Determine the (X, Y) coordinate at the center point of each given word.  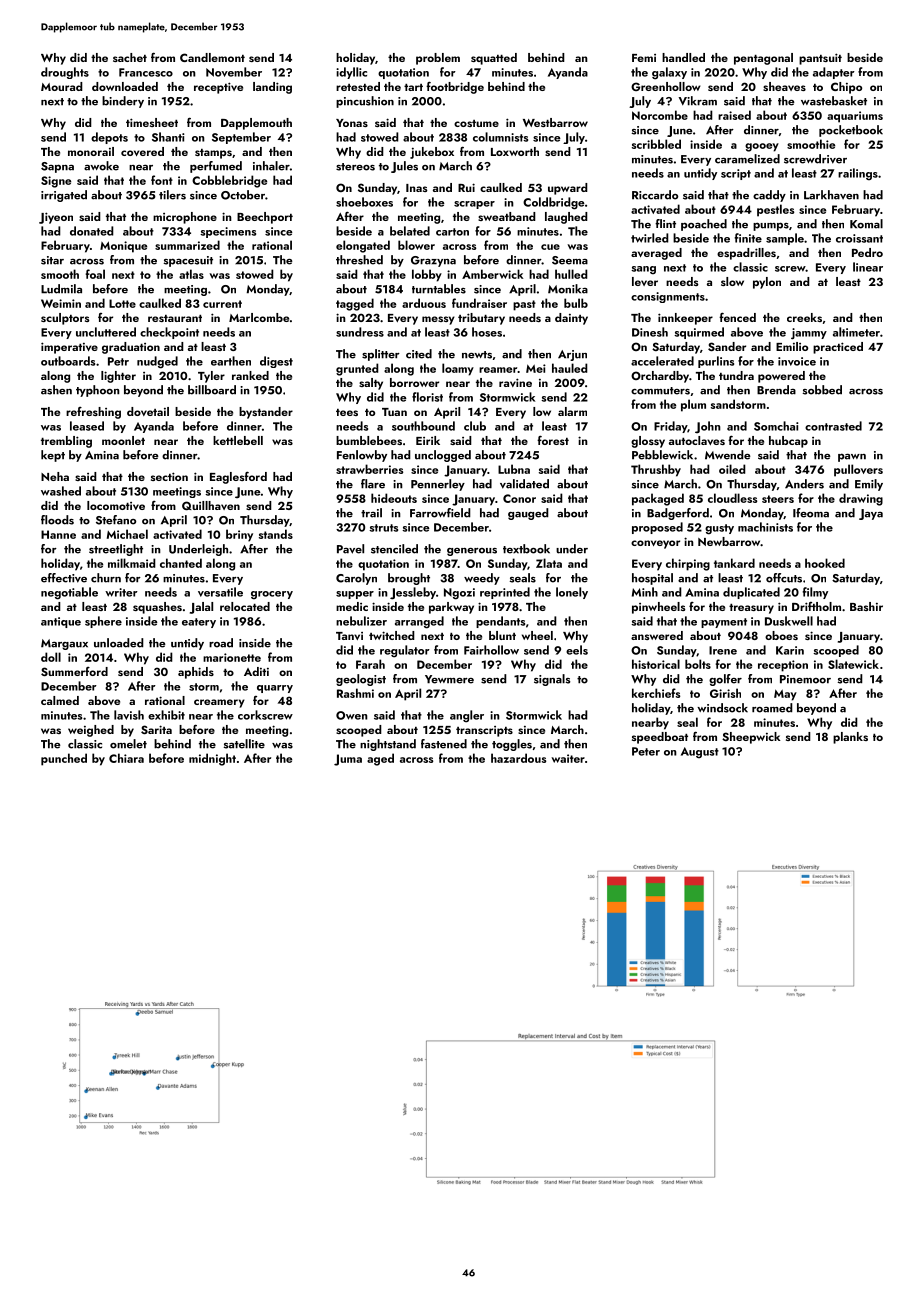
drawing (861, 499)
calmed (60, 700)
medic (352, 606)
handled (683, 57)
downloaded (125, 86)
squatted (494, 59)
